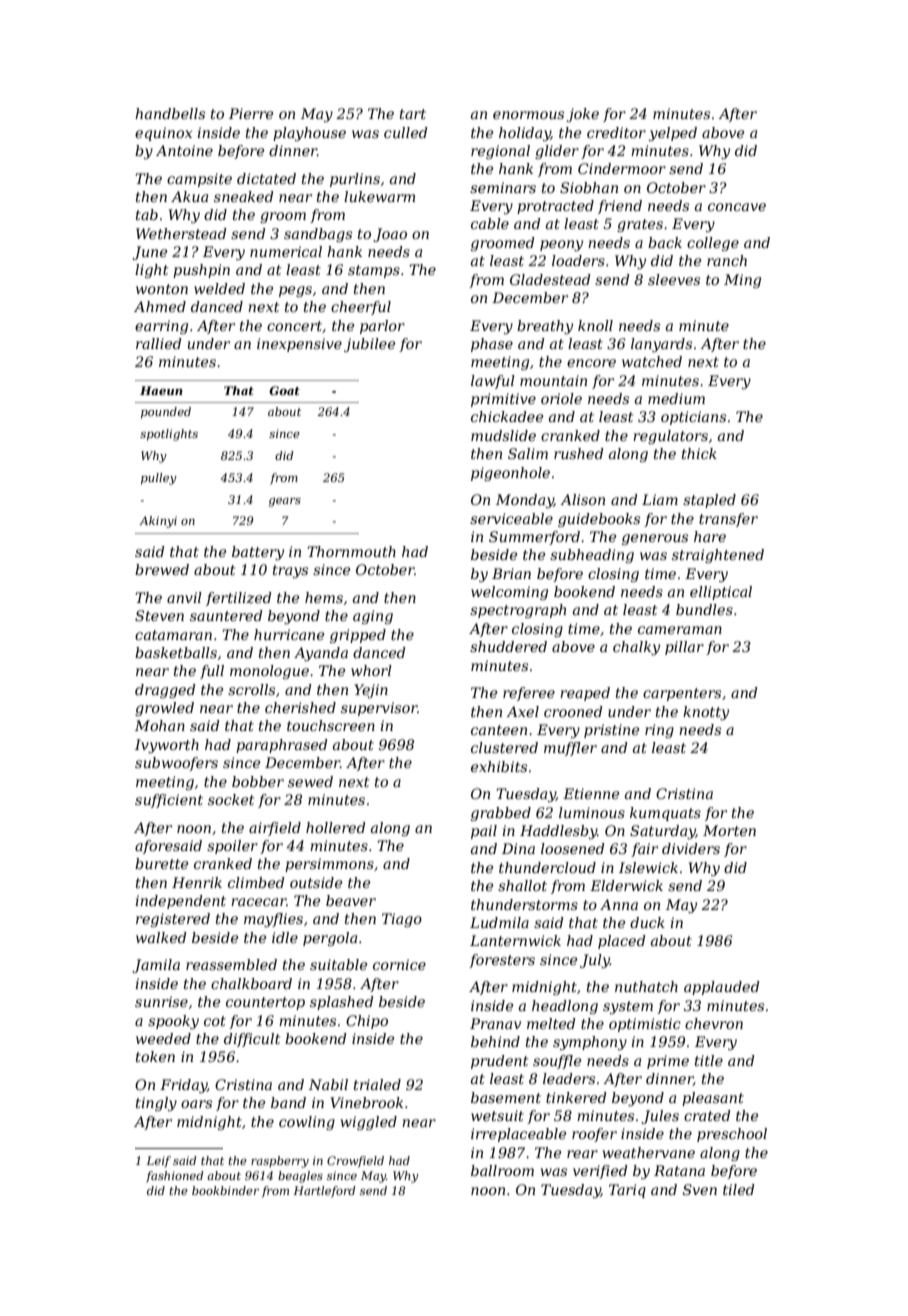 The width and height of the screenshot is (908, 1316). Describe the element at coordinates (616, 132) in the screenshot. I see `creditor` at that location.
